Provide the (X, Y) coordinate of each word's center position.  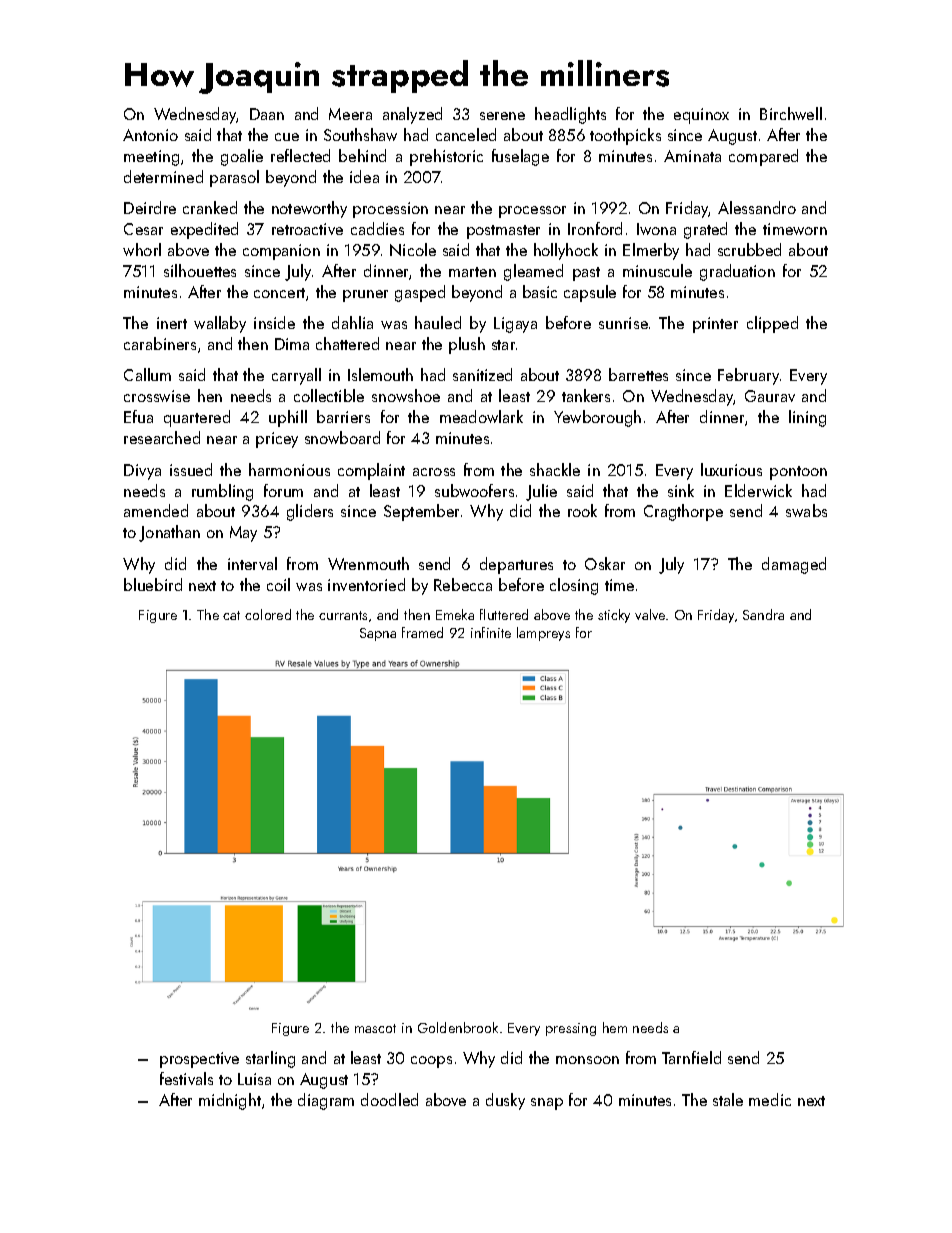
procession (390, 210)
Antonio (150, 135)
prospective (199, 1060)
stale (728, 1099)
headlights (570, 115)
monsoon (587, 1060)
